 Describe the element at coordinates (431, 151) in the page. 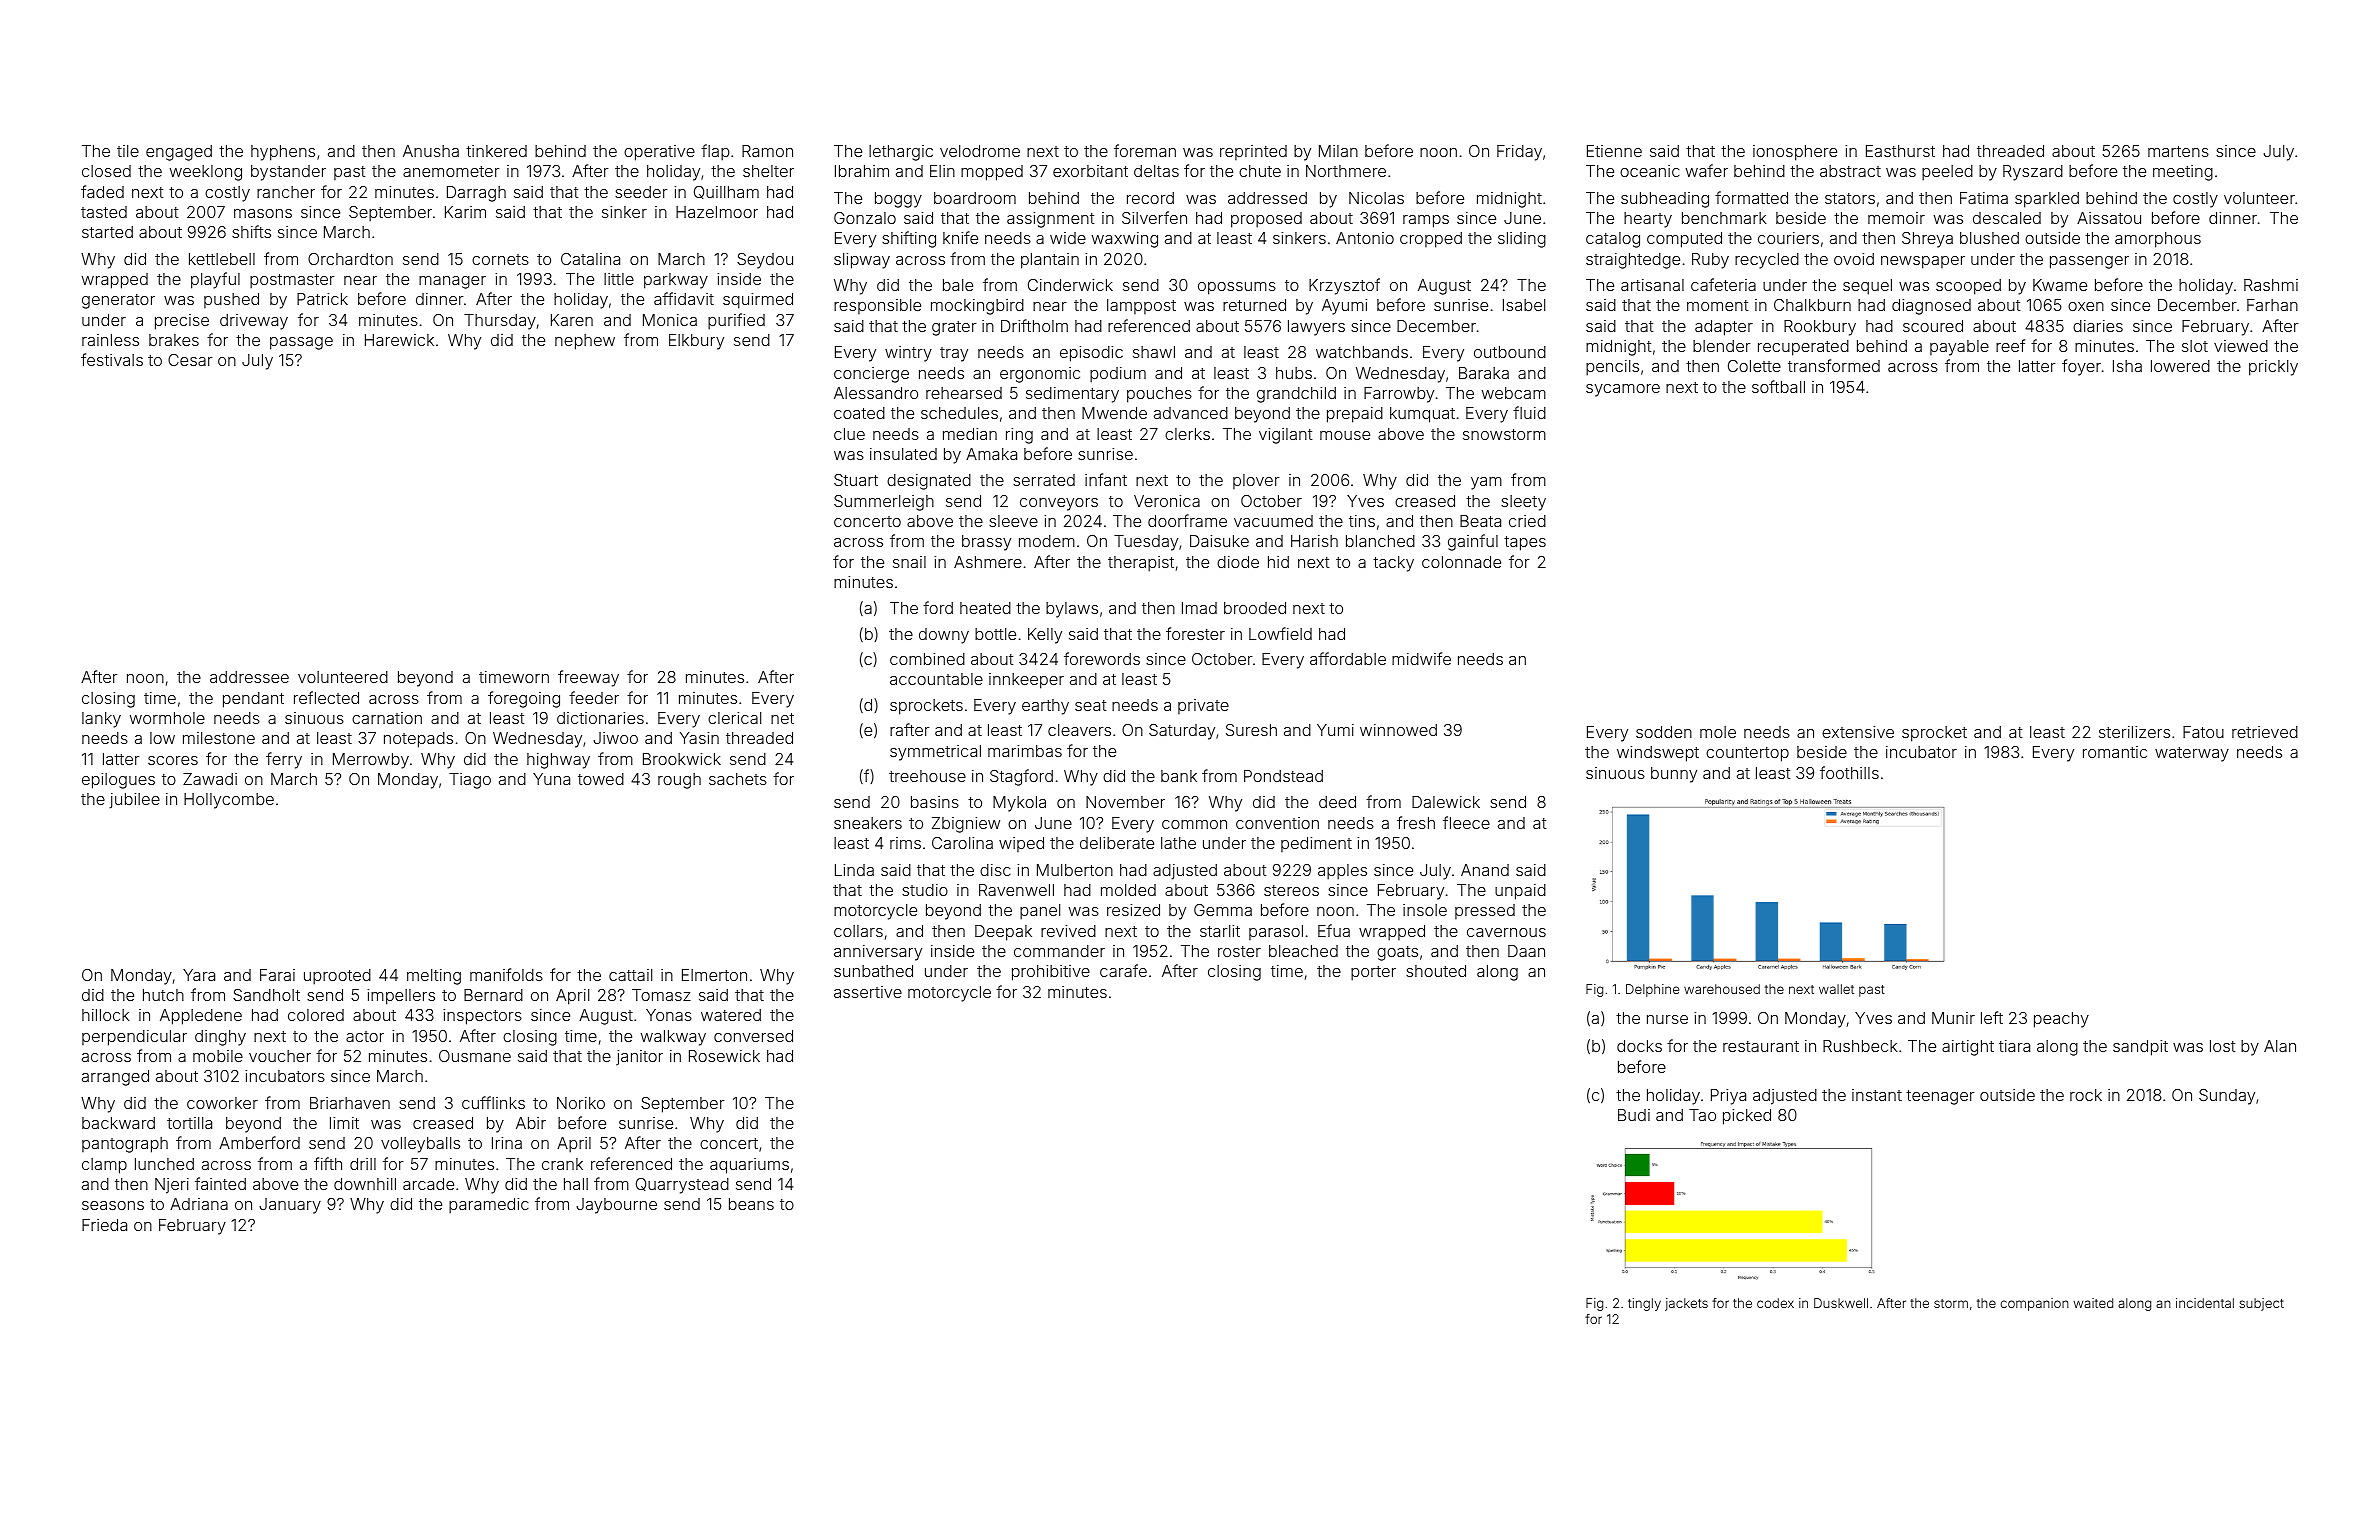

I see `Anusha` at that location.
